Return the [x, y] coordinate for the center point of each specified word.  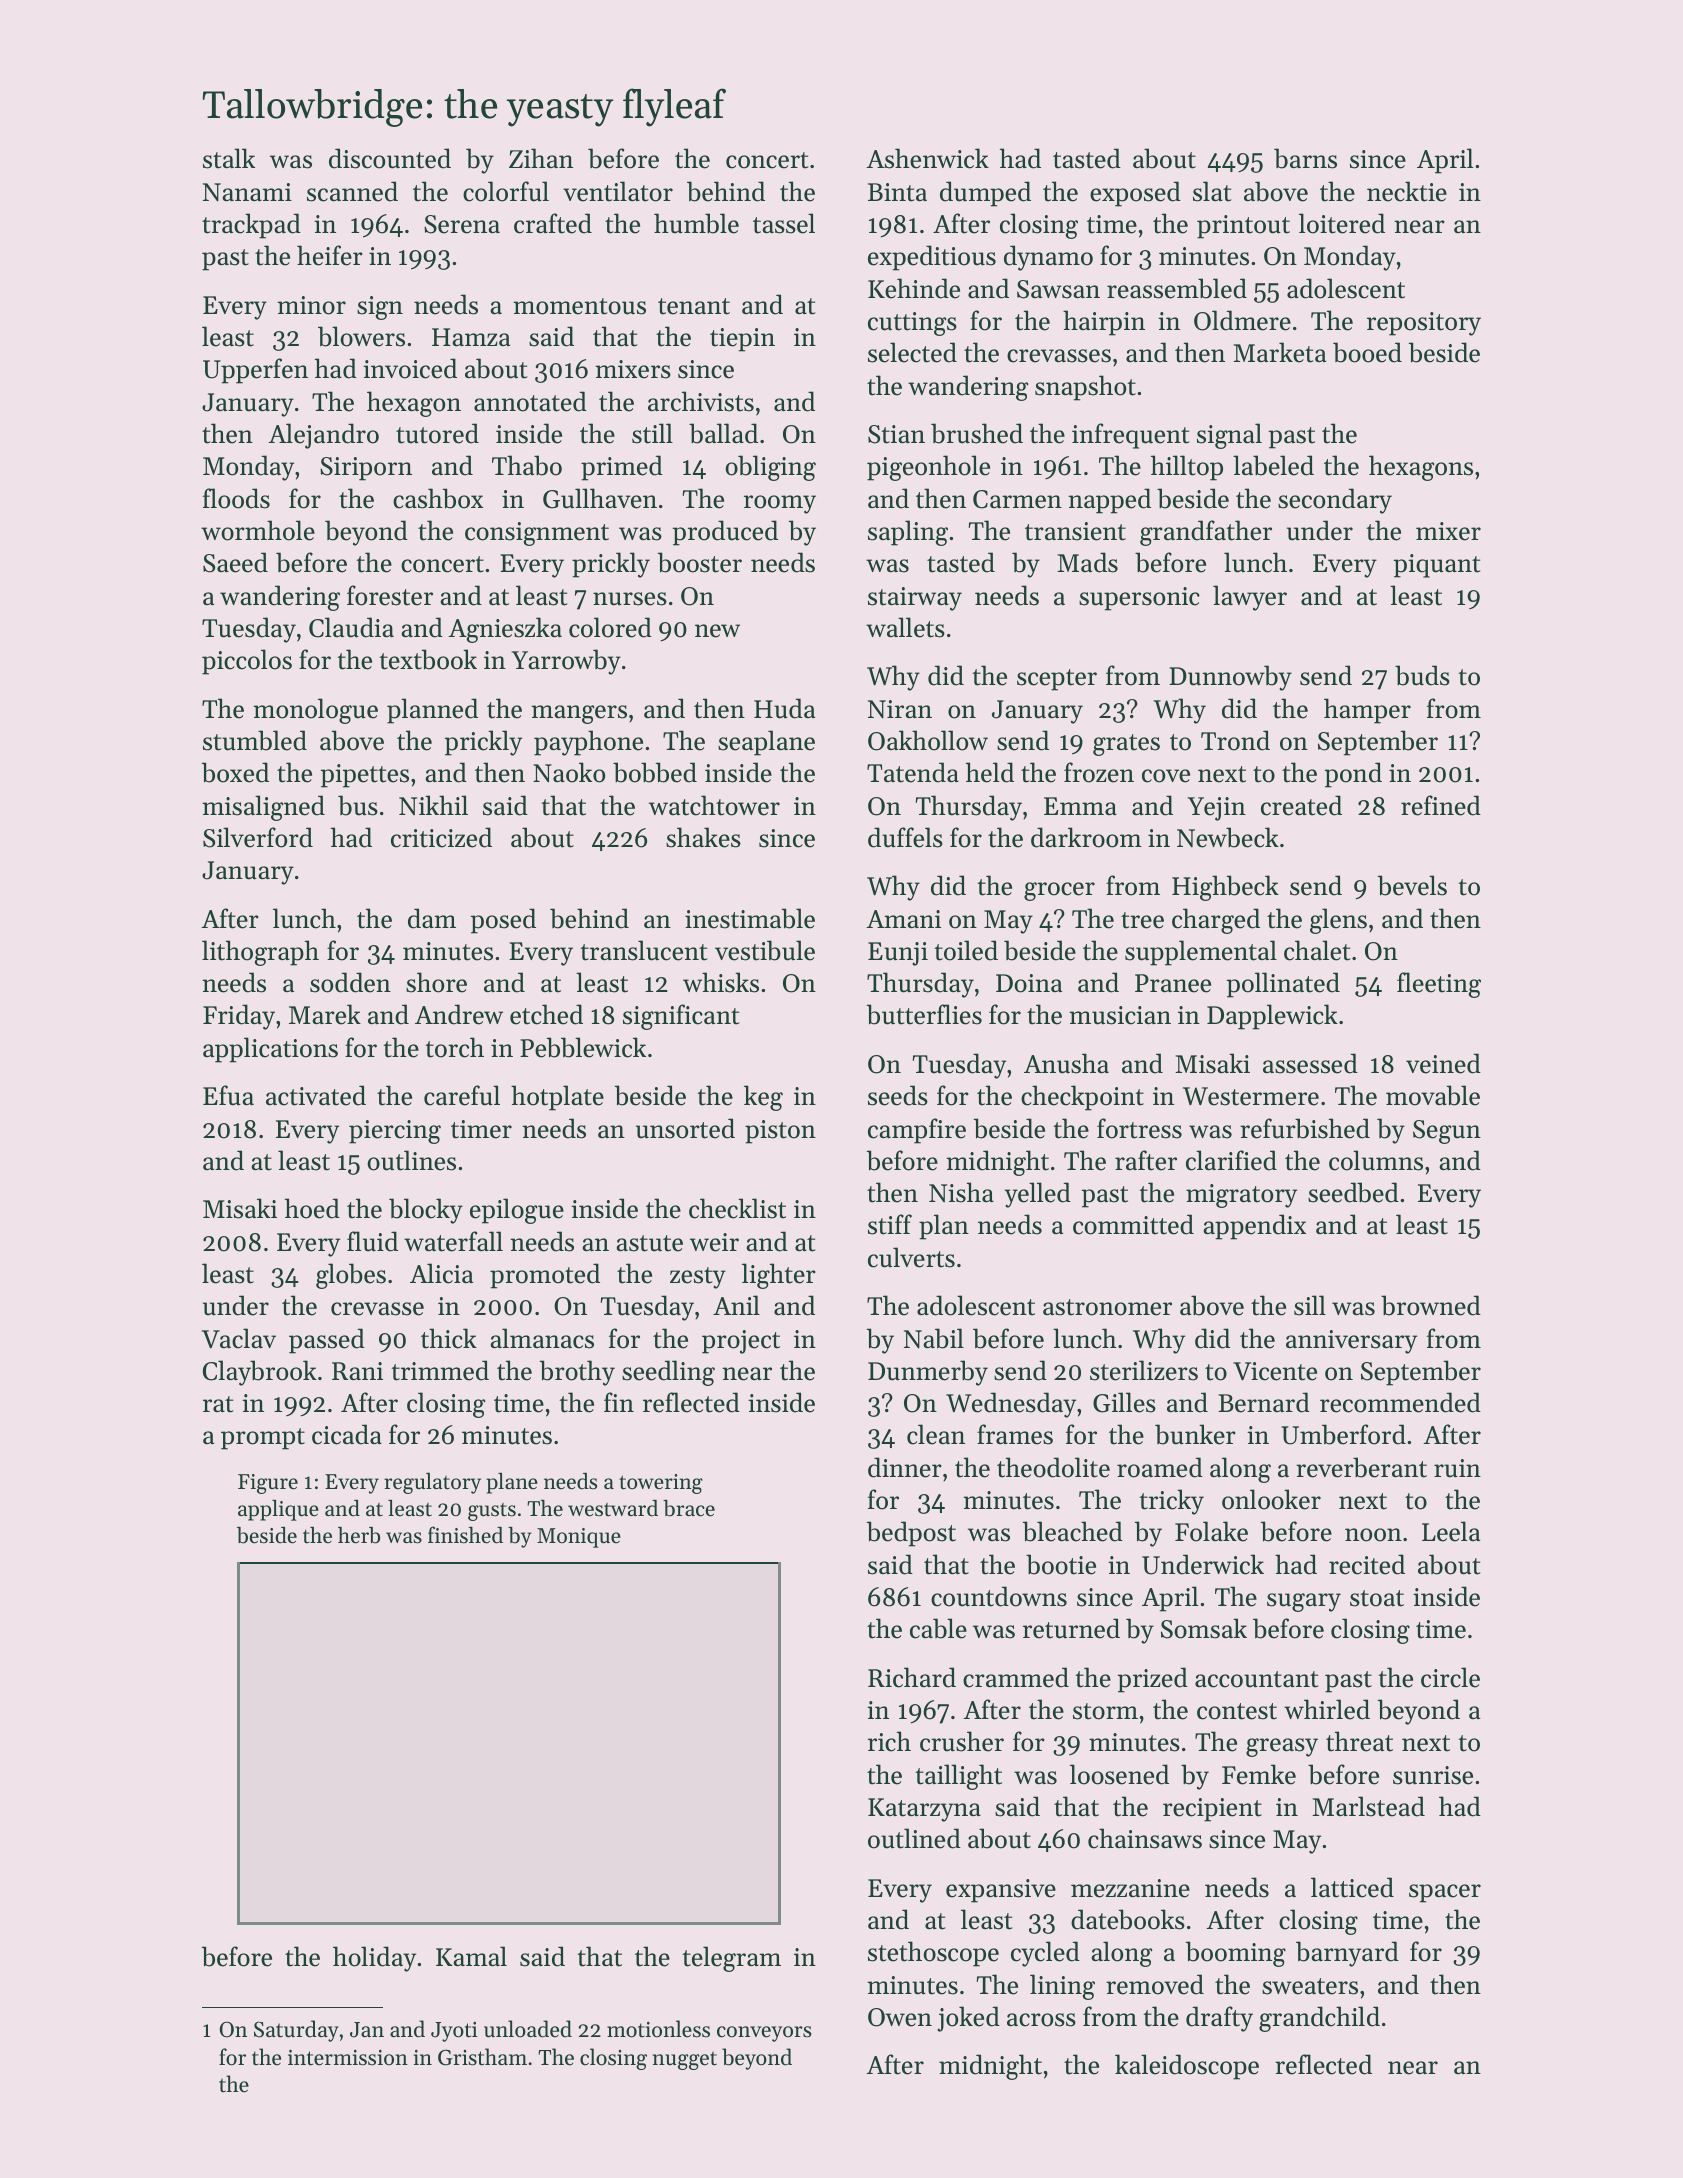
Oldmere [1242, 320]
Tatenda [913, 772]
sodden [350, 982]
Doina [1029, 983]
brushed [977, 433]
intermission [348, 2057]
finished [465, 1535]
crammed [1016, 1677]
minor [311, 305]
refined [1441, 805]
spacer [1445, 1893]
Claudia [351, 627]
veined [1443, 1063]
